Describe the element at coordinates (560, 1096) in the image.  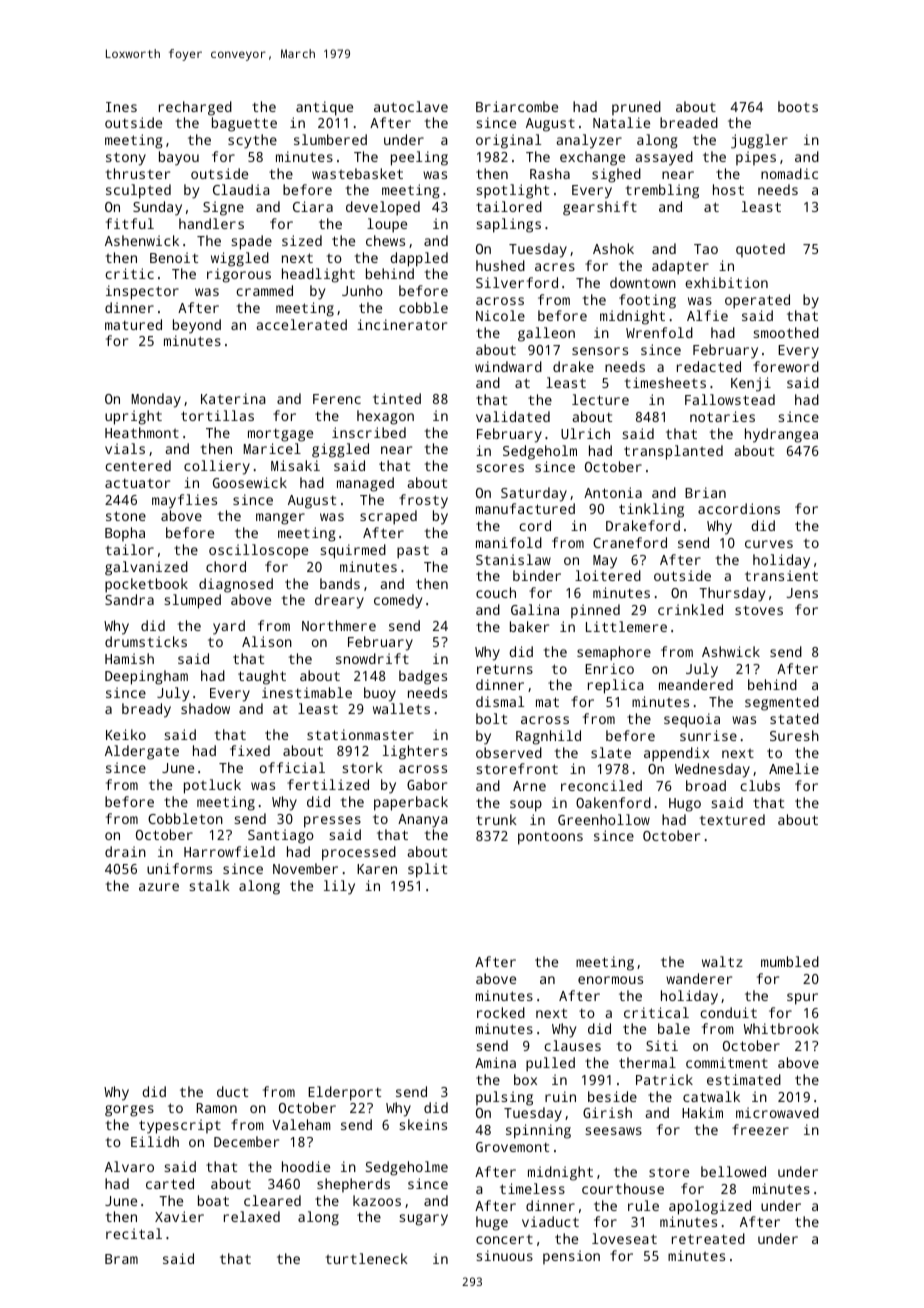
I see `ruin` at that location.
